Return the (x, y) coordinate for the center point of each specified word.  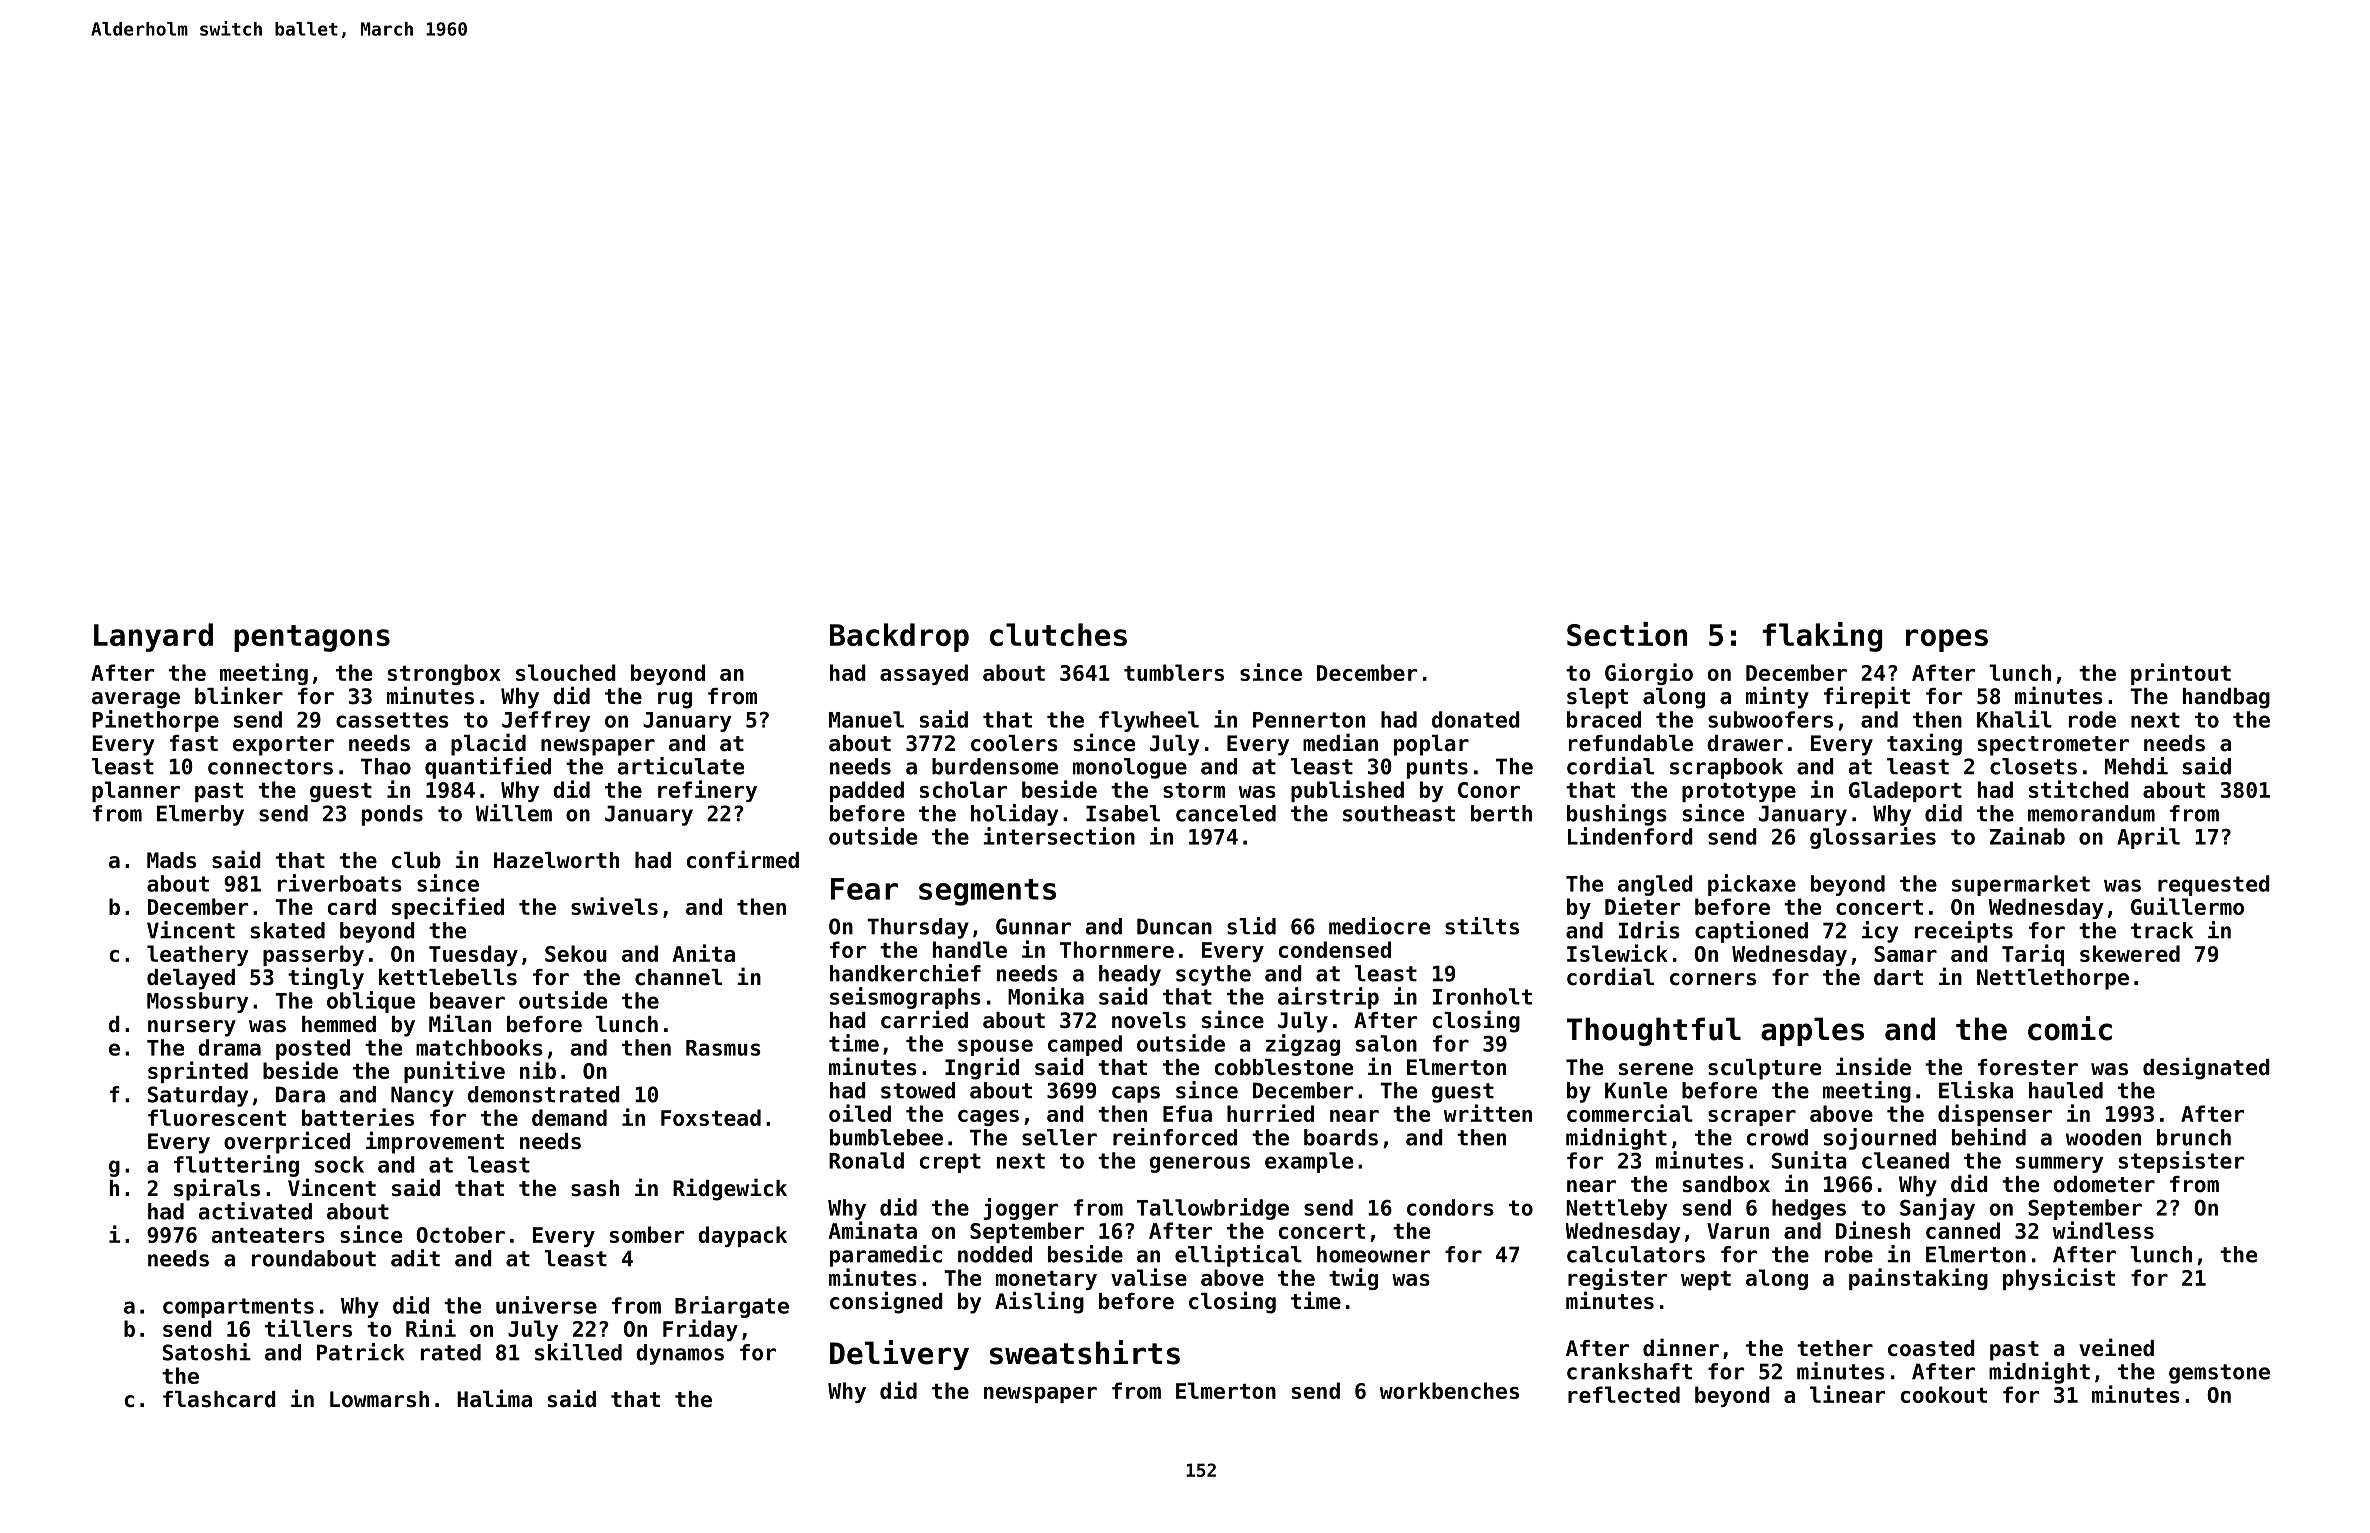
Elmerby (200, 815)
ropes (1947, 640)
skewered (2130, 953)
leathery (198, 955)
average (136, 700)
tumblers (1174, 672)
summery (2059, 1164)
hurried (1270, 1113)
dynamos (680, 1354)
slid (1251, 926)
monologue (1130, 768)
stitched (2079, 789)
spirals (217, 1189)
